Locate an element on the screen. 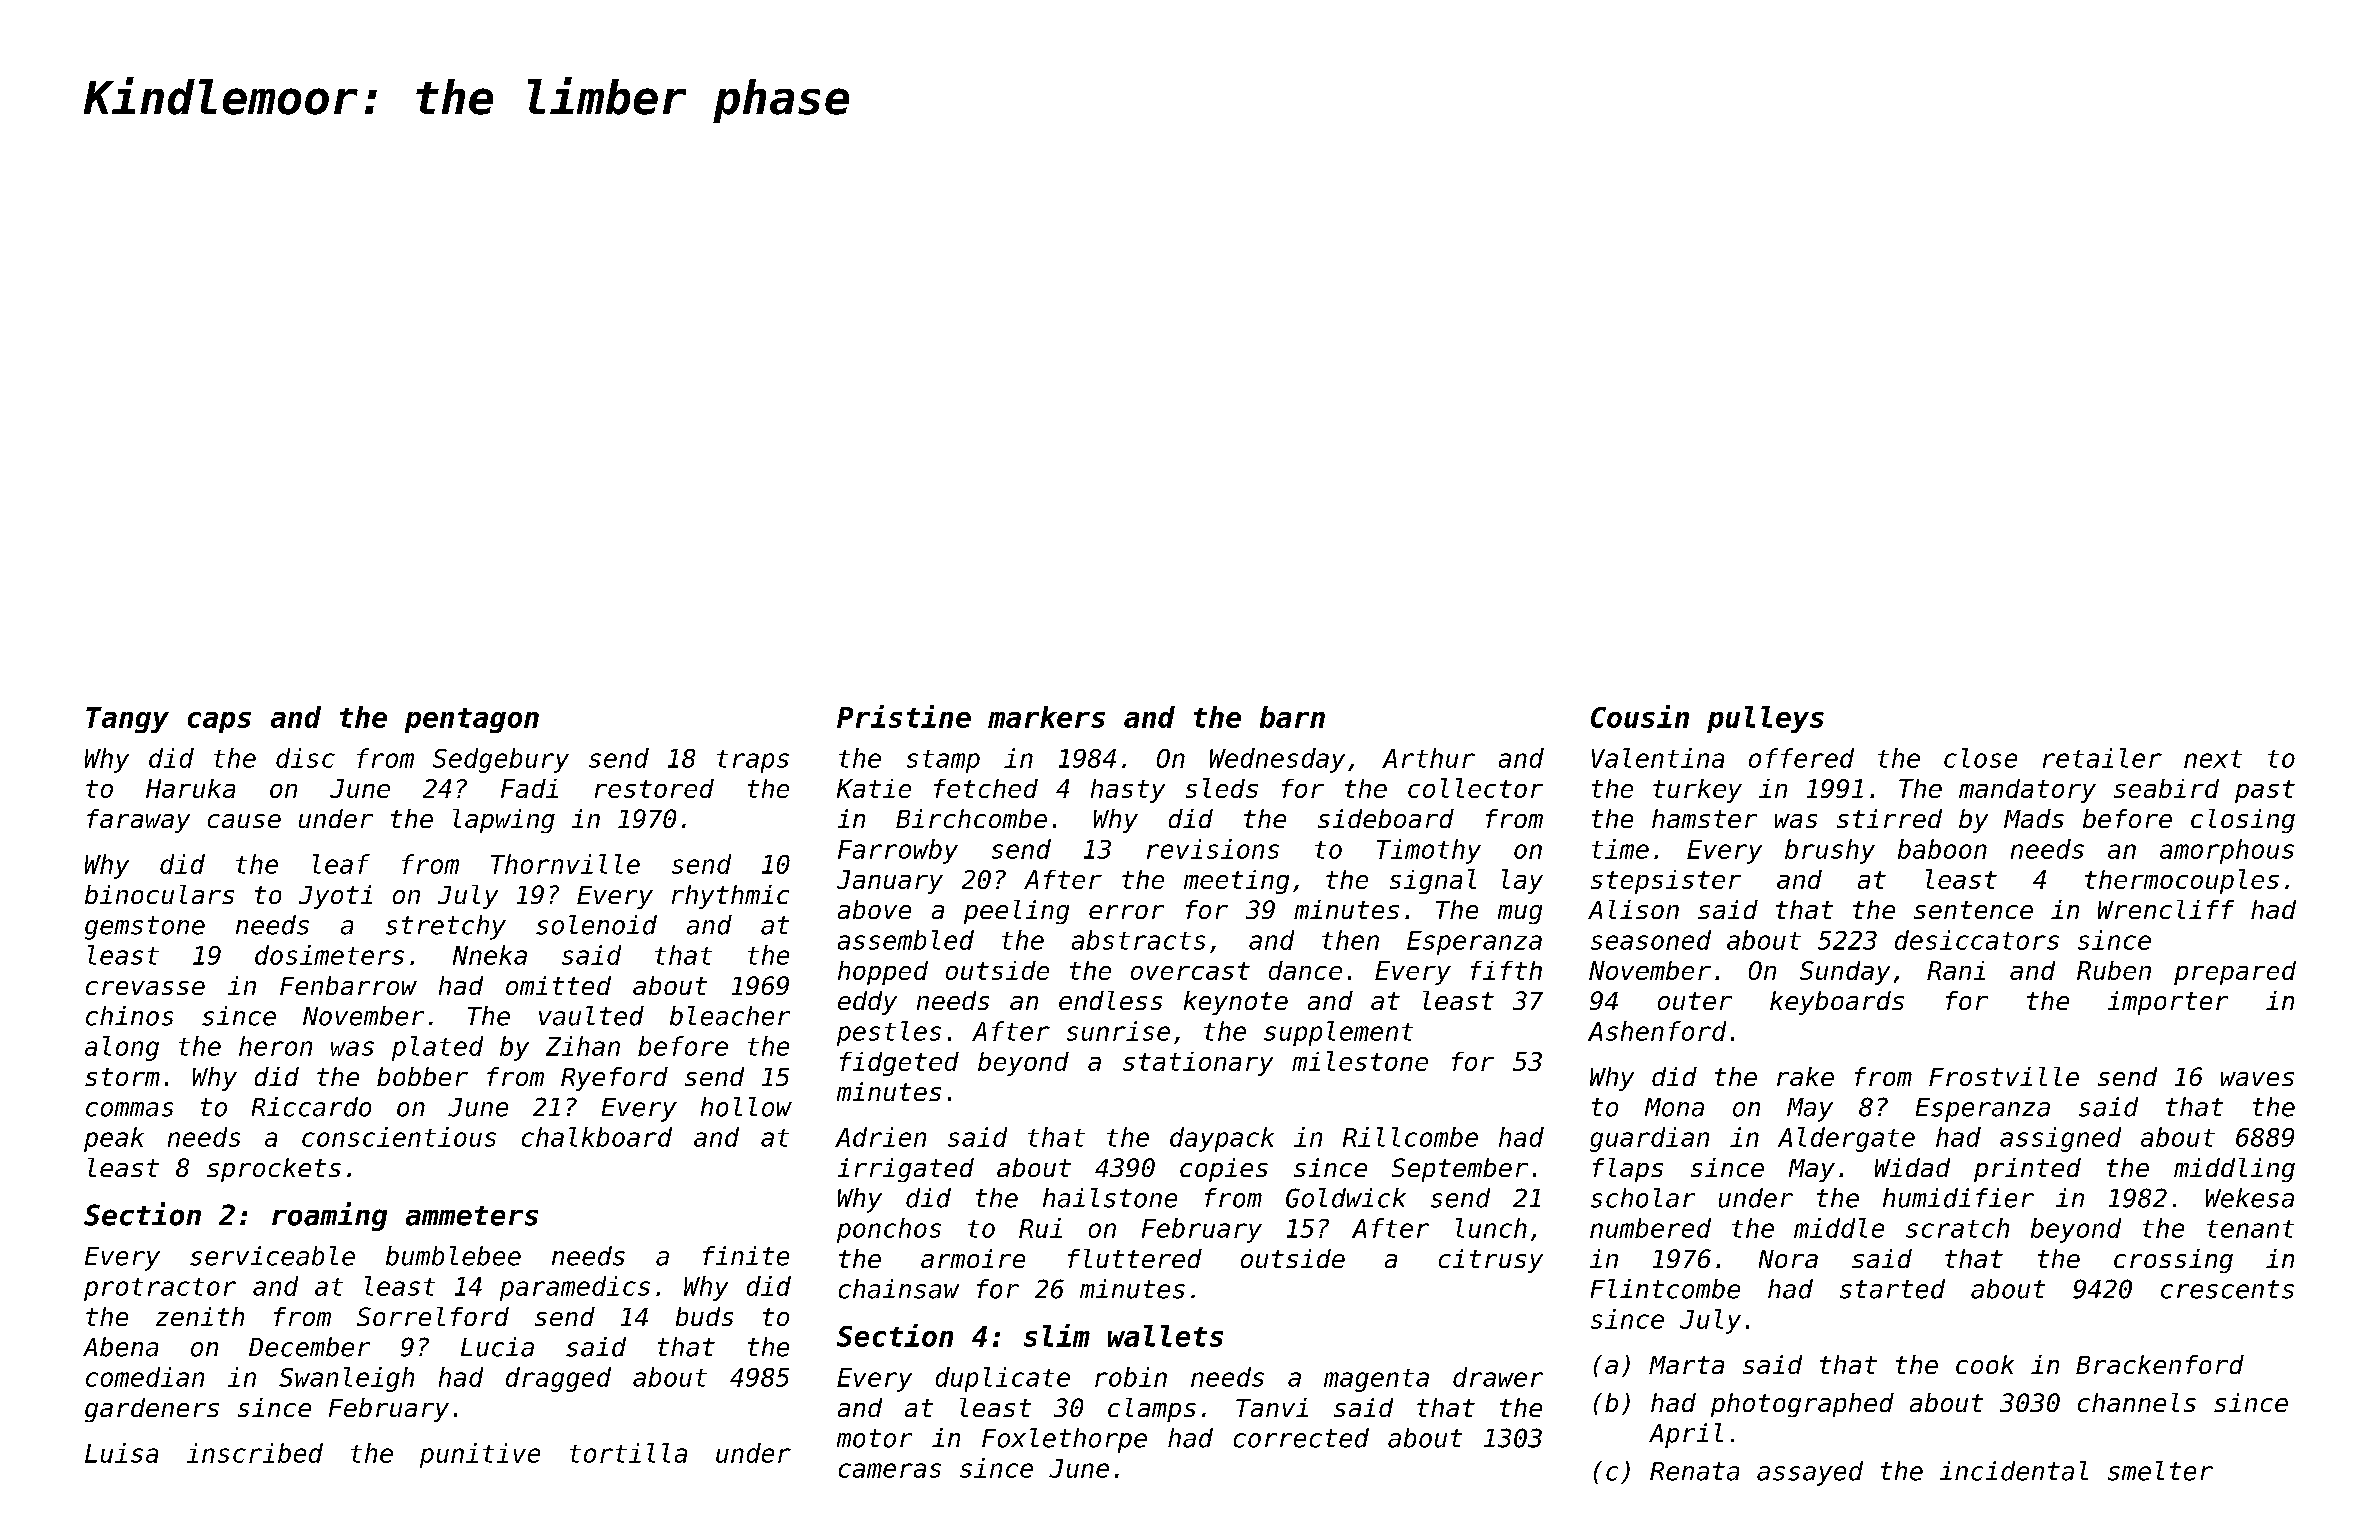  omitted is located at coordinates (558, 985).
